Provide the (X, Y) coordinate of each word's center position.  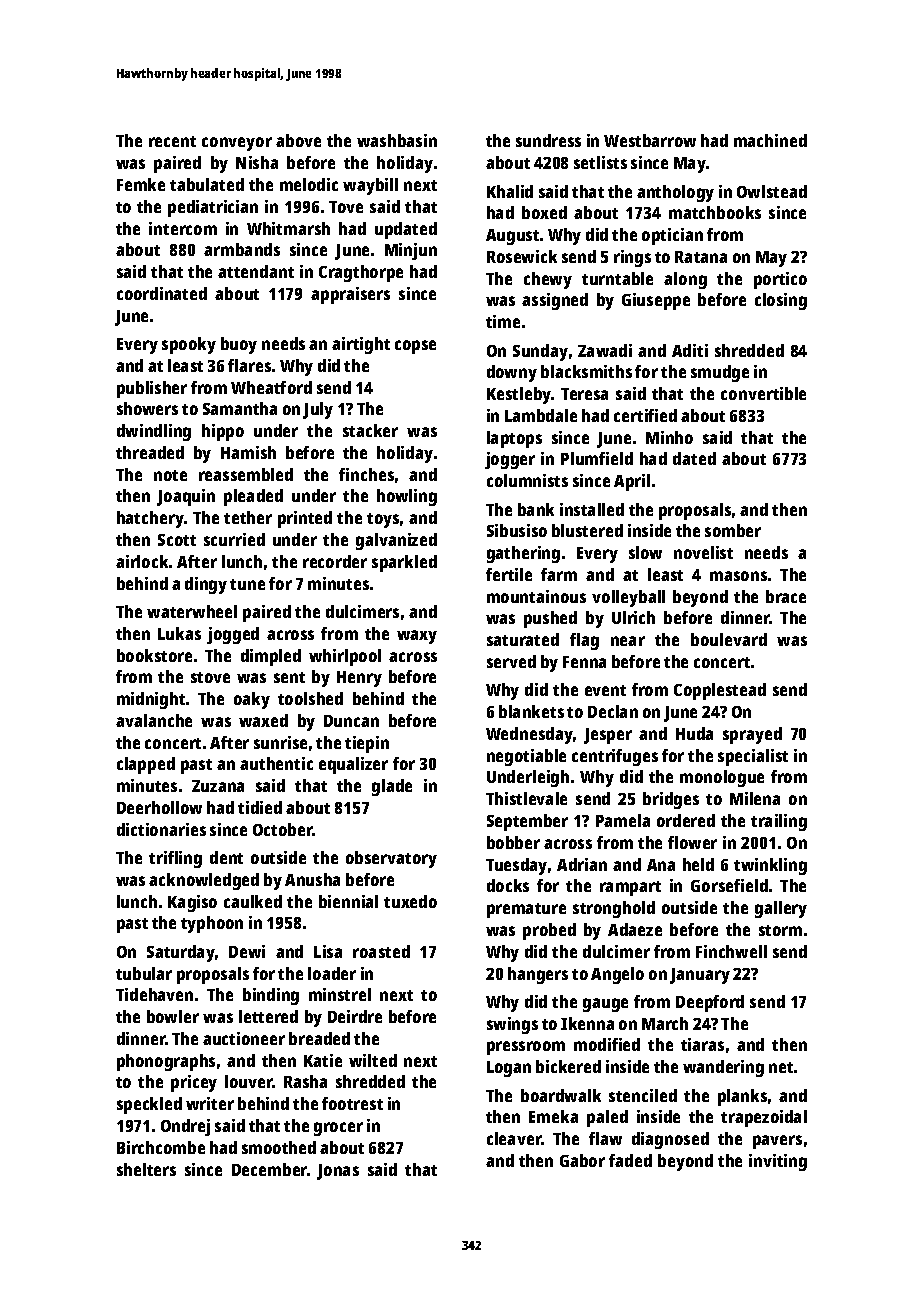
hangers (538, 975)
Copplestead (720, 691)
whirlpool (345, 657)
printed (305, 519)
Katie (323, 1060)
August (512, 237)
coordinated (162, 293)
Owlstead (772, 191)
